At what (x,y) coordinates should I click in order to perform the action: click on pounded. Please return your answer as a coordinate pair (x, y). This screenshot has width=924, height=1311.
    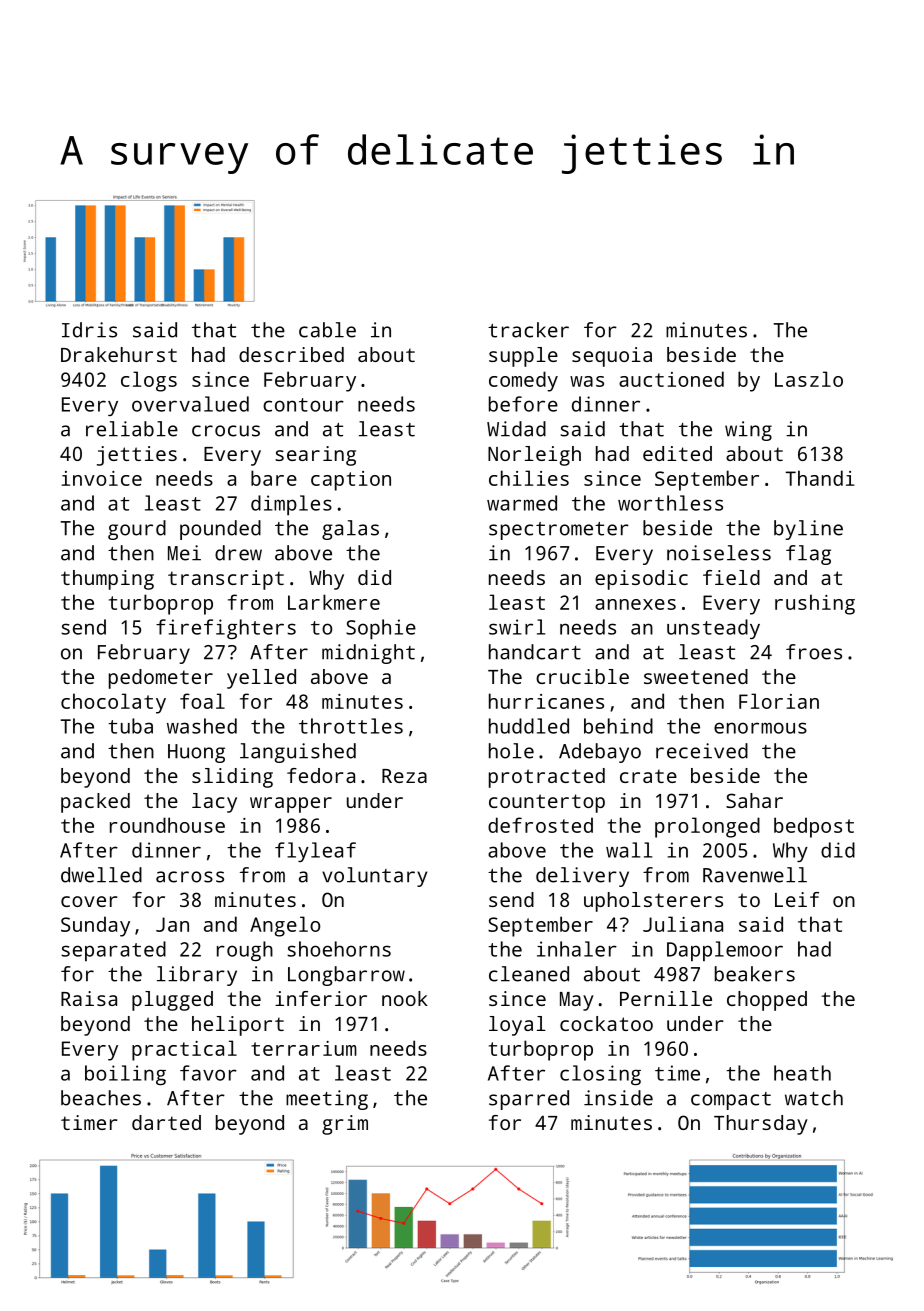
    Looking at the image, I should click on (220, 530).
